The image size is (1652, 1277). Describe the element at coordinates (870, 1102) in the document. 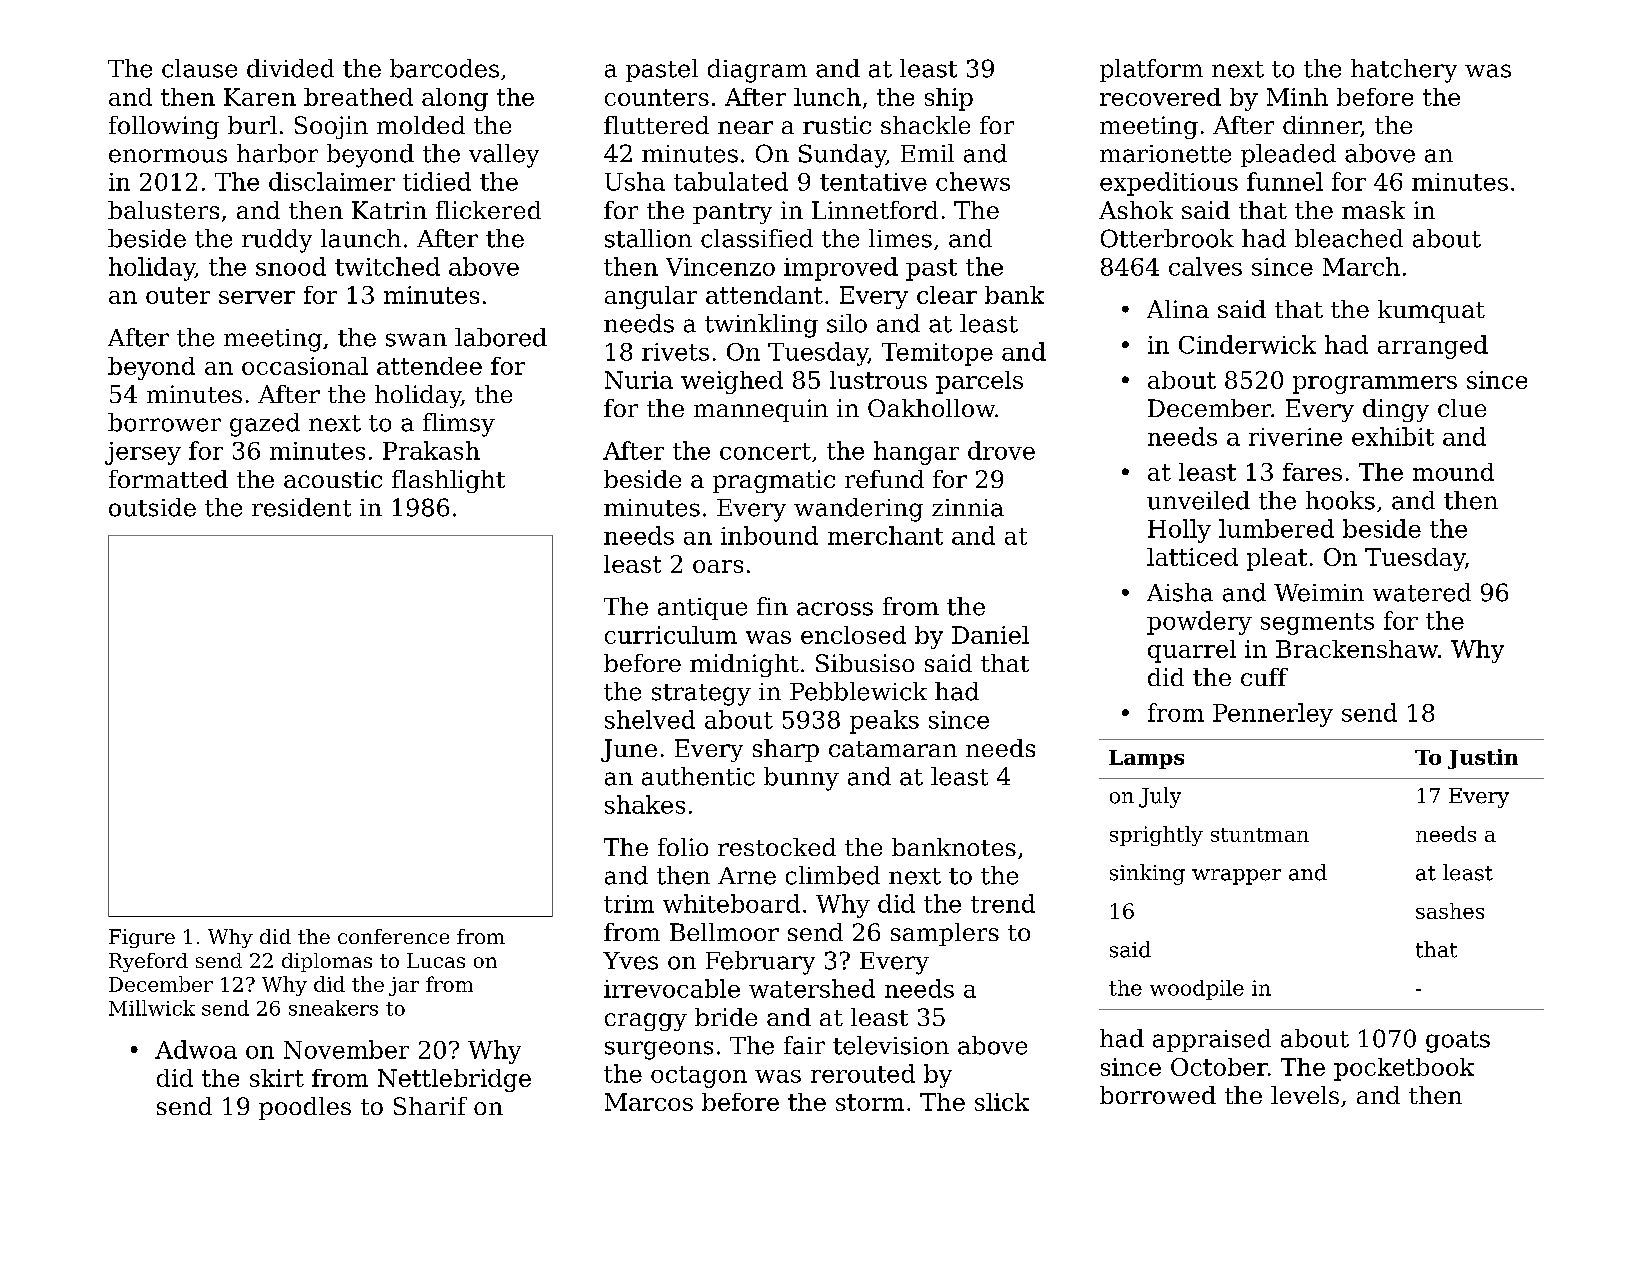

I see `storm` at that location.
